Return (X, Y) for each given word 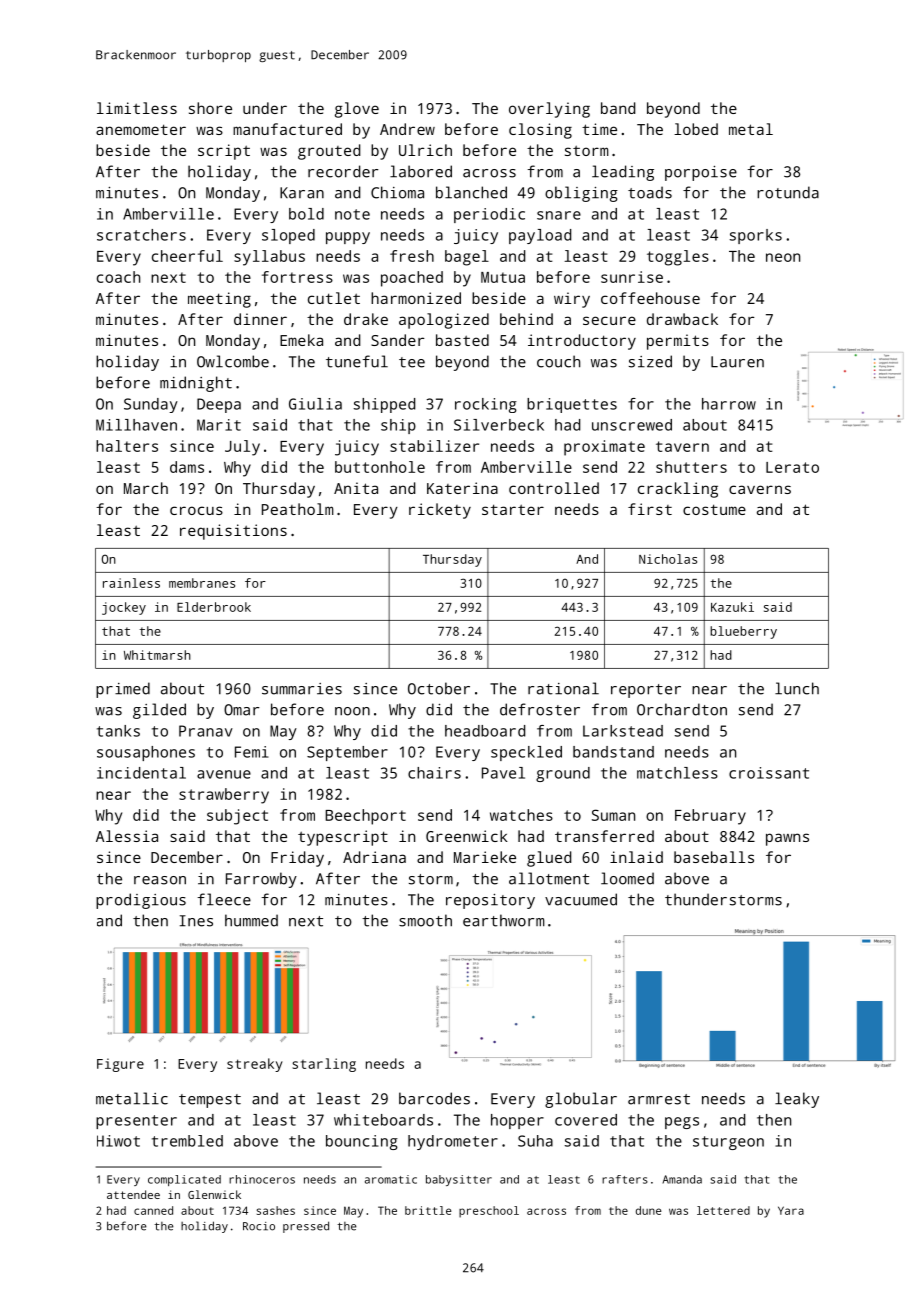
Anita (356, 488)
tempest (210, 1101)
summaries (302, 689)
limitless (137, 108)
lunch (797, 688)
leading (623, 173)
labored (421, 171)
